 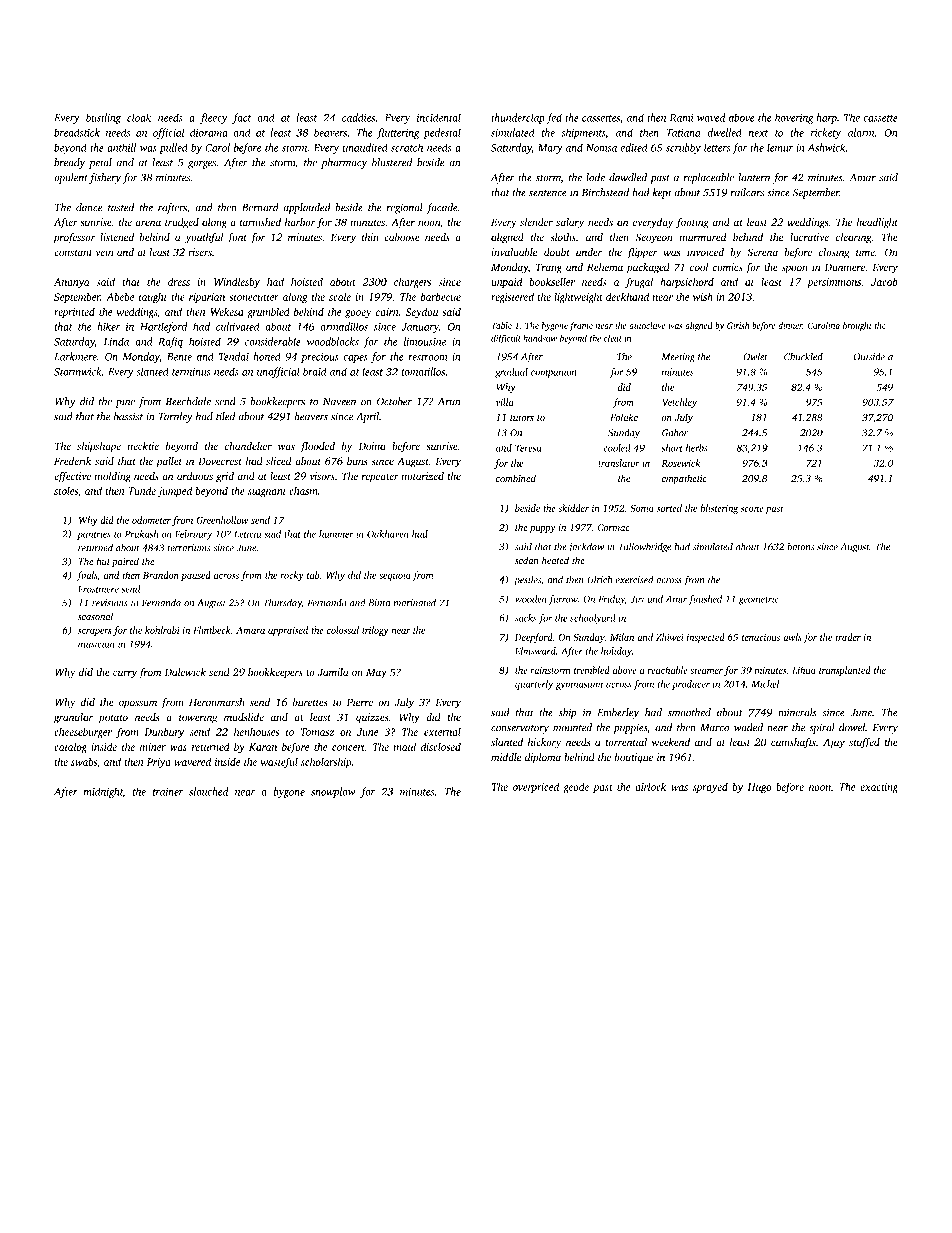 What do you see at coordinates (800, 547) in the screenshot?
I see `batons` at bounding box center [800, 547].
